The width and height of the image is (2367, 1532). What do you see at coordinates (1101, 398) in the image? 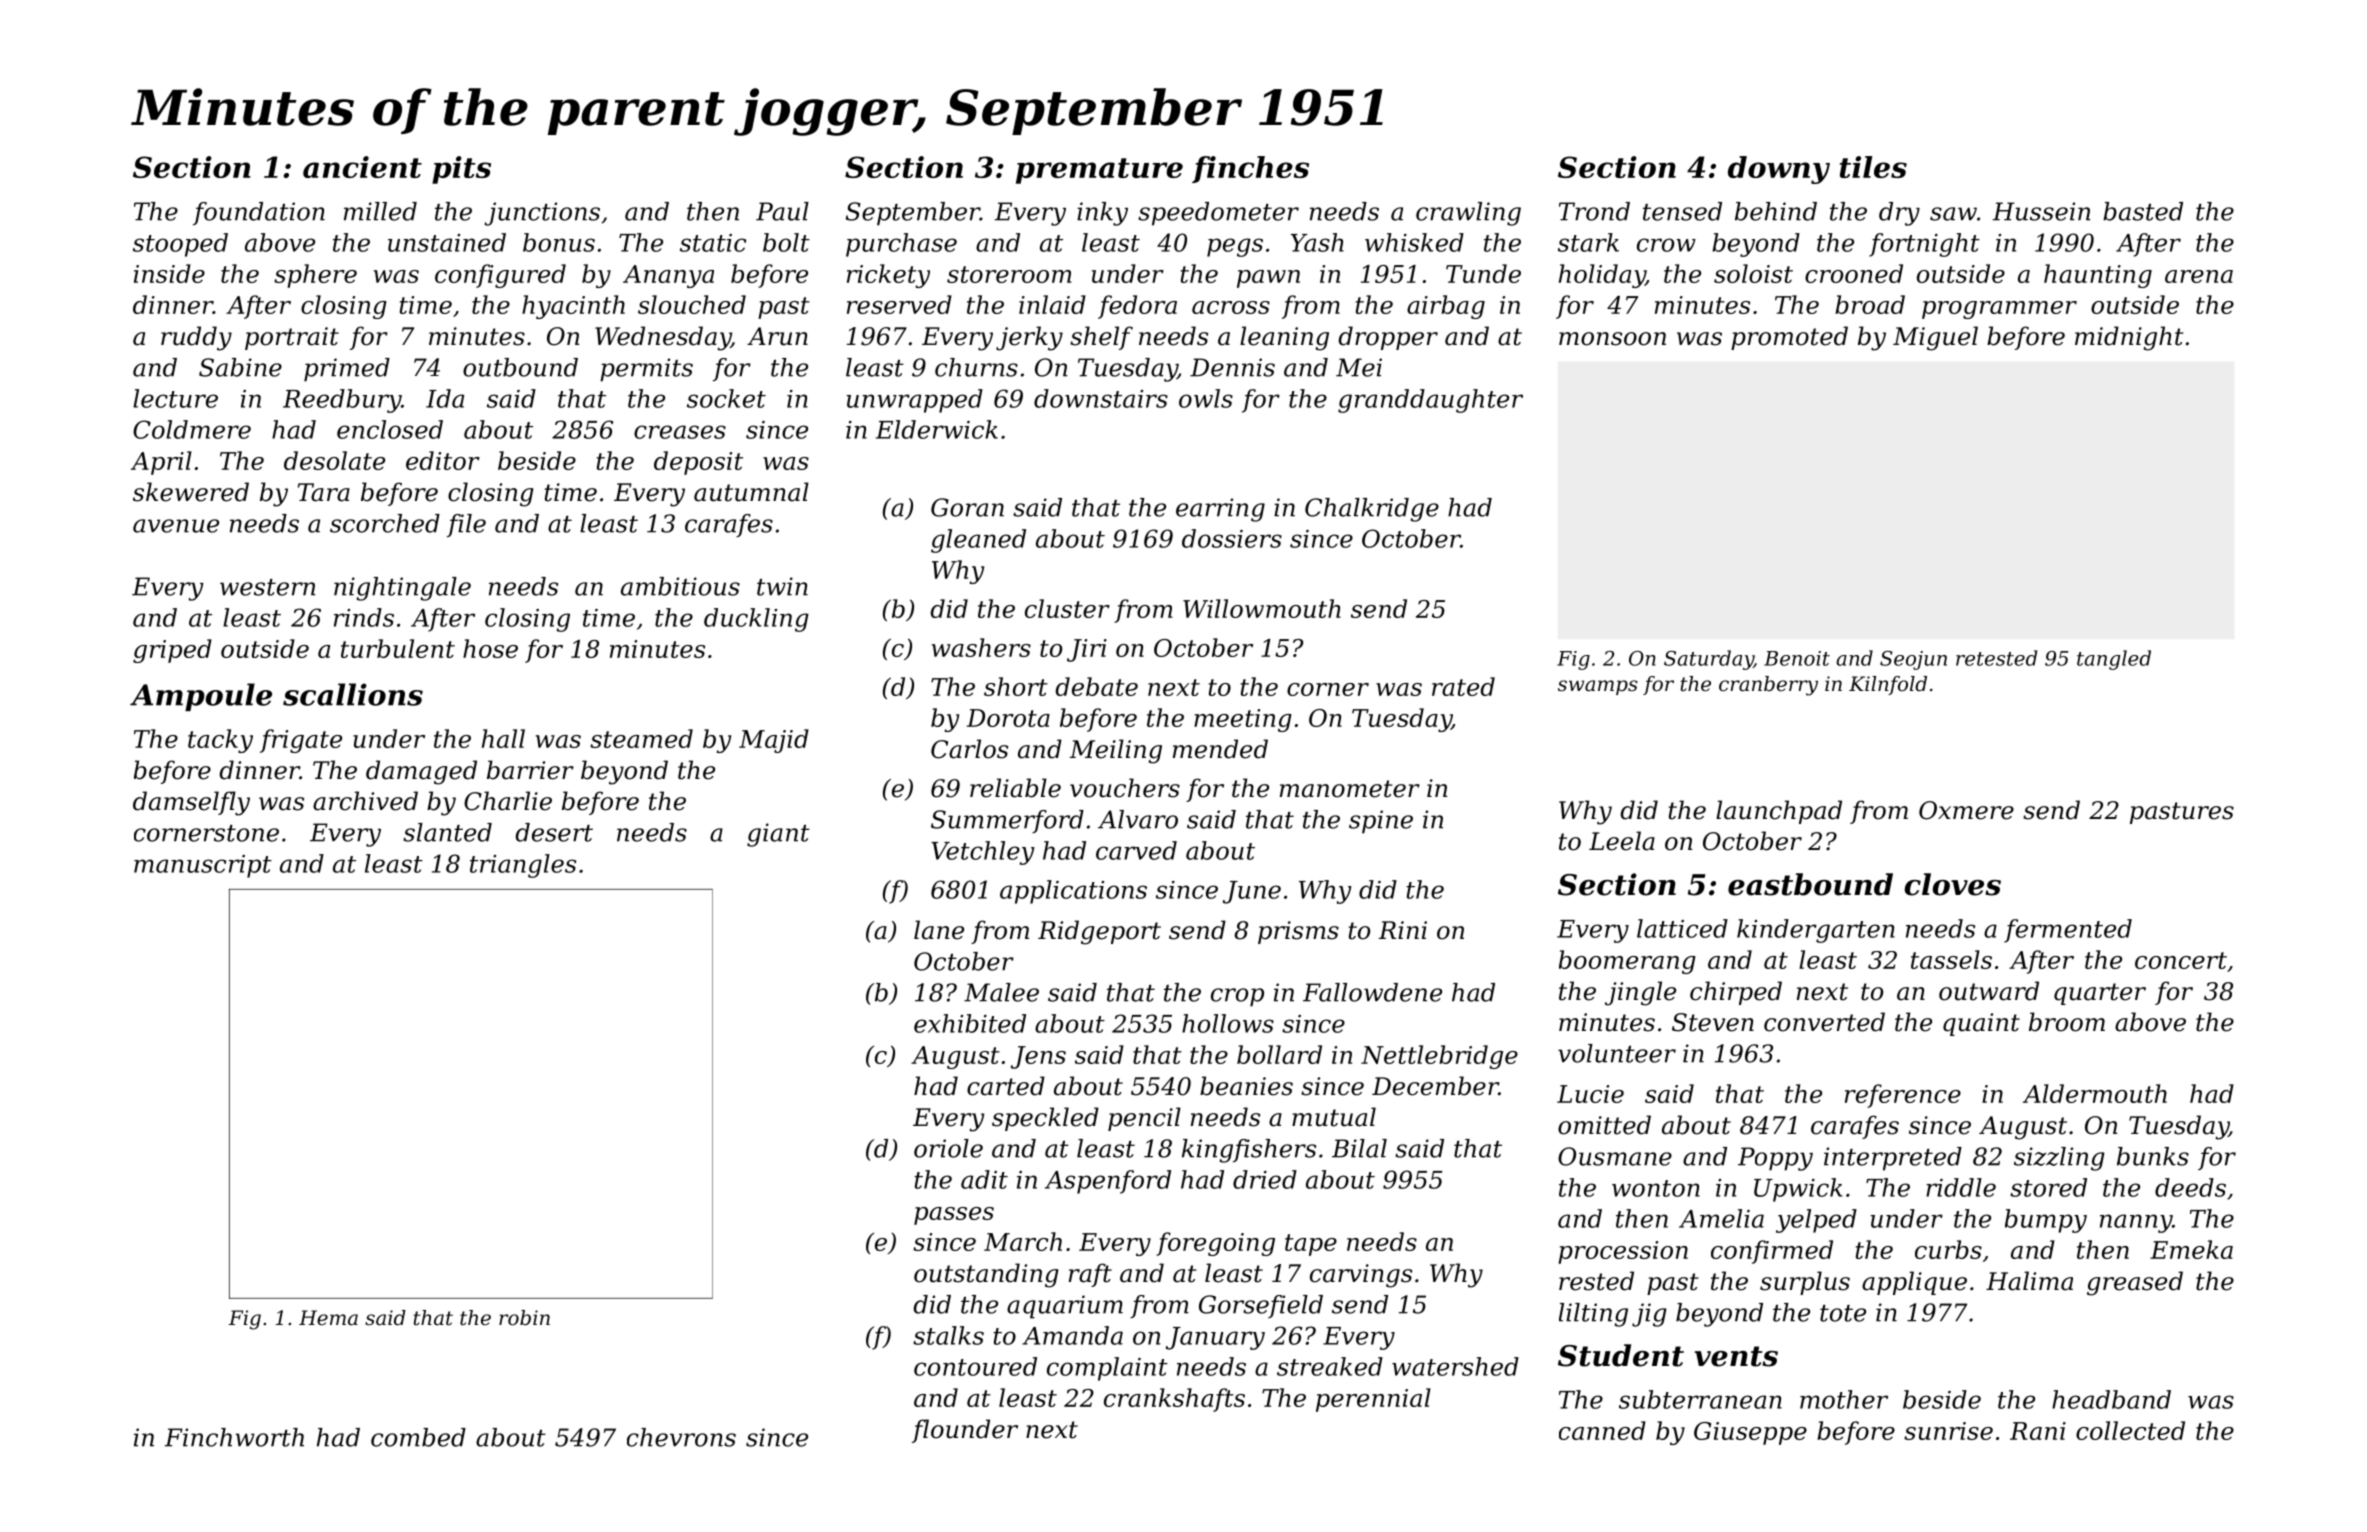
I see `downstairs` at bounding box center [1101, 398].
